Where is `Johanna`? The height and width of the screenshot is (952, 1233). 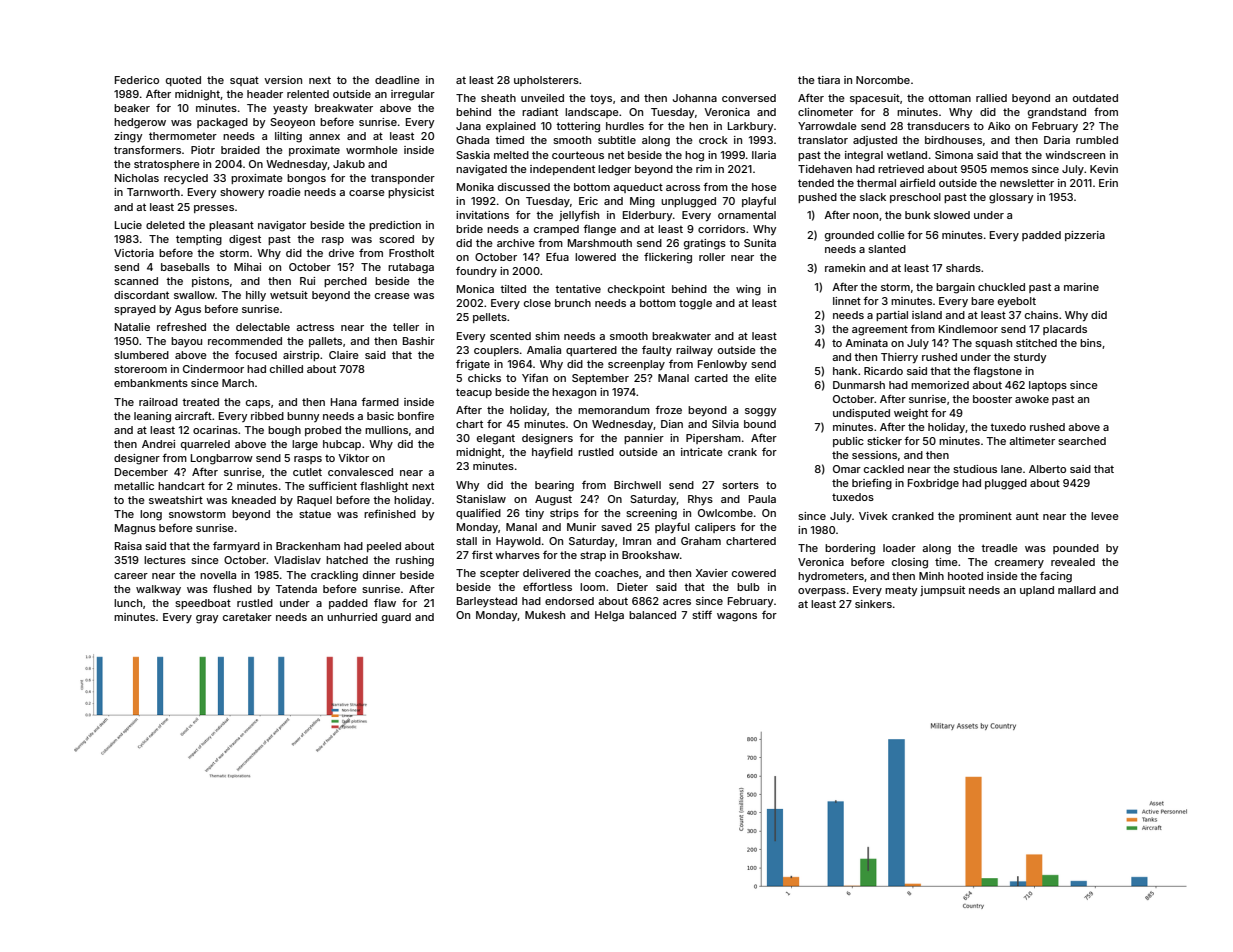 Johanna is located at coordinates (695, 98).
